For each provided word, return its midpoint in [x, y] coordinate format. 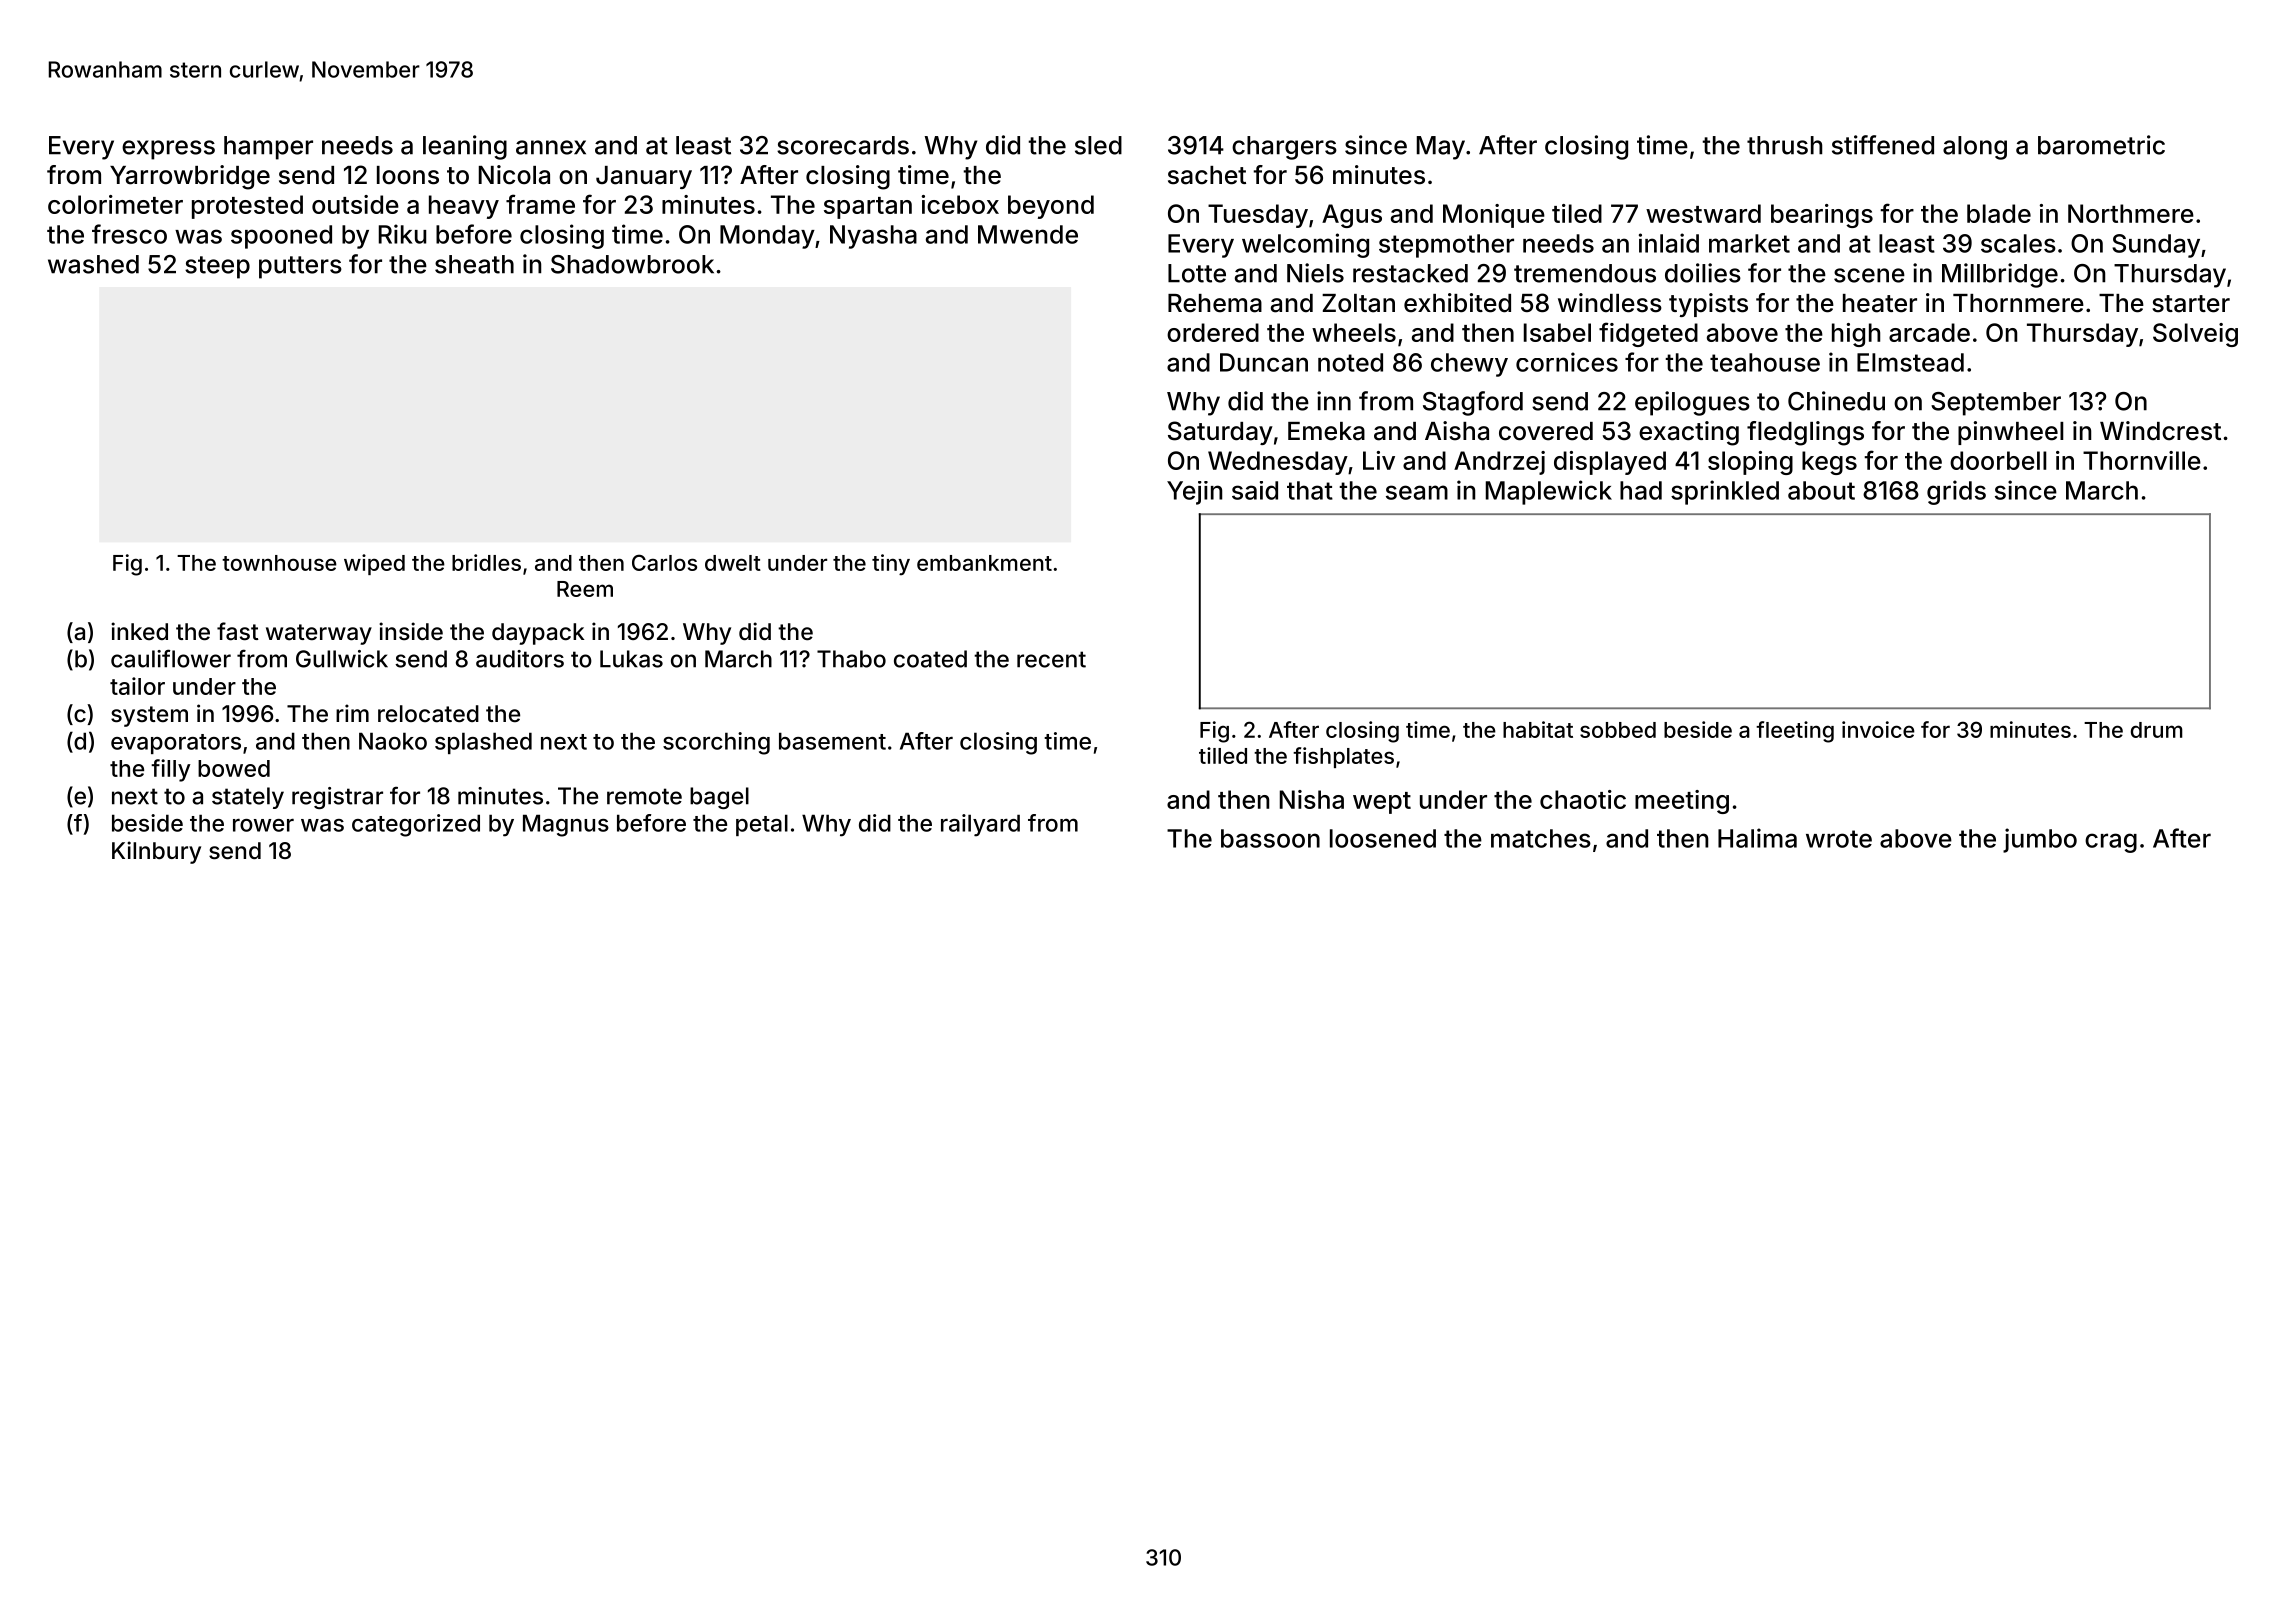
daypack [538, 634]
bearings [1822, 216]
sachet [1207, 175]
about [1821, 490]
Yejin [1194, 493]
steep [217, 267]
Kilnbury [156, 852]
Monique [1494, 216]
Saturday [1220, 433]
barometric [2101, 145]
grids [1956, 492]
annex [551, 147]
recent [1051, 659]
